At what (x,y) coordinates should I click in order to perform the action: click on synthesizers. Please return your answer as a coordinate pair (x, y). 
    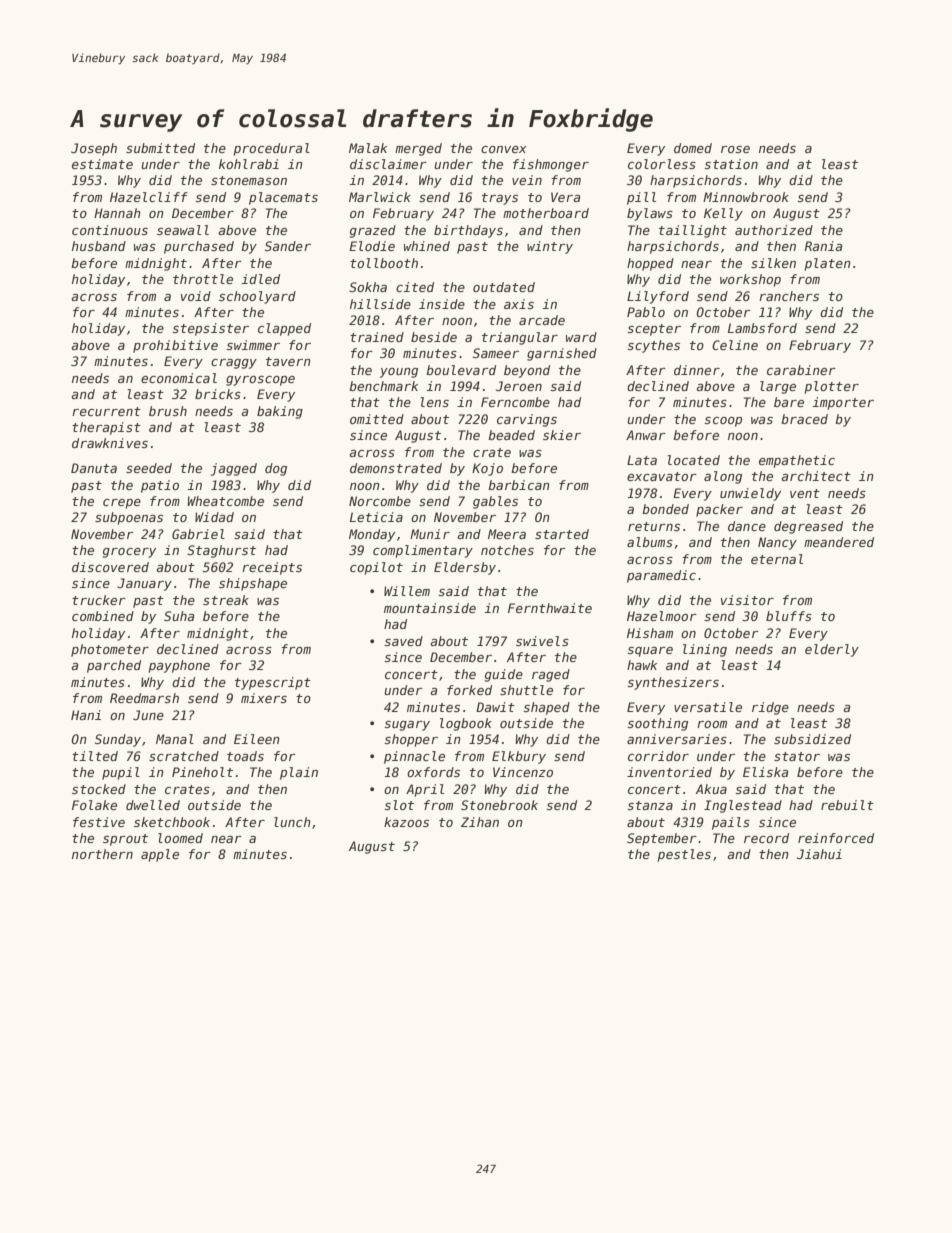
    Looking at the image, I should click on (673, 683).
